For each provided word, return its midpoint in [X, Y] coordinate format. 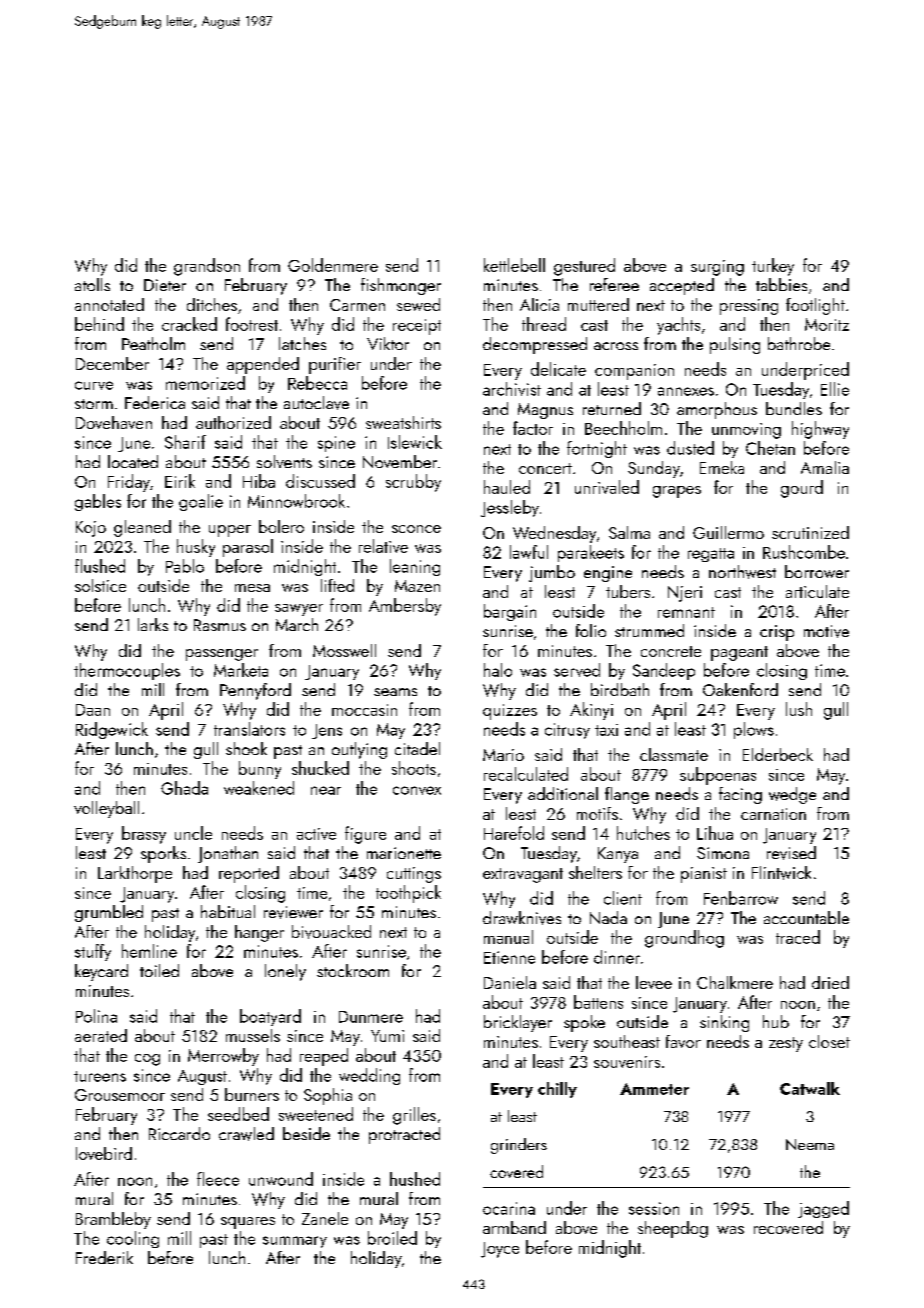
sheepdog [673, 1229]
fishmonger [401, 286]
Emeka [722, 467]
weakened [259, 788]
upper [230, 531]
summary [295, 1242]
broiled [392, 1238]
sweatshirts [403, 422]
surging [717, 268]
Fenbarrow [741, 898]
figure [365, 835]
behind [99, 324]
